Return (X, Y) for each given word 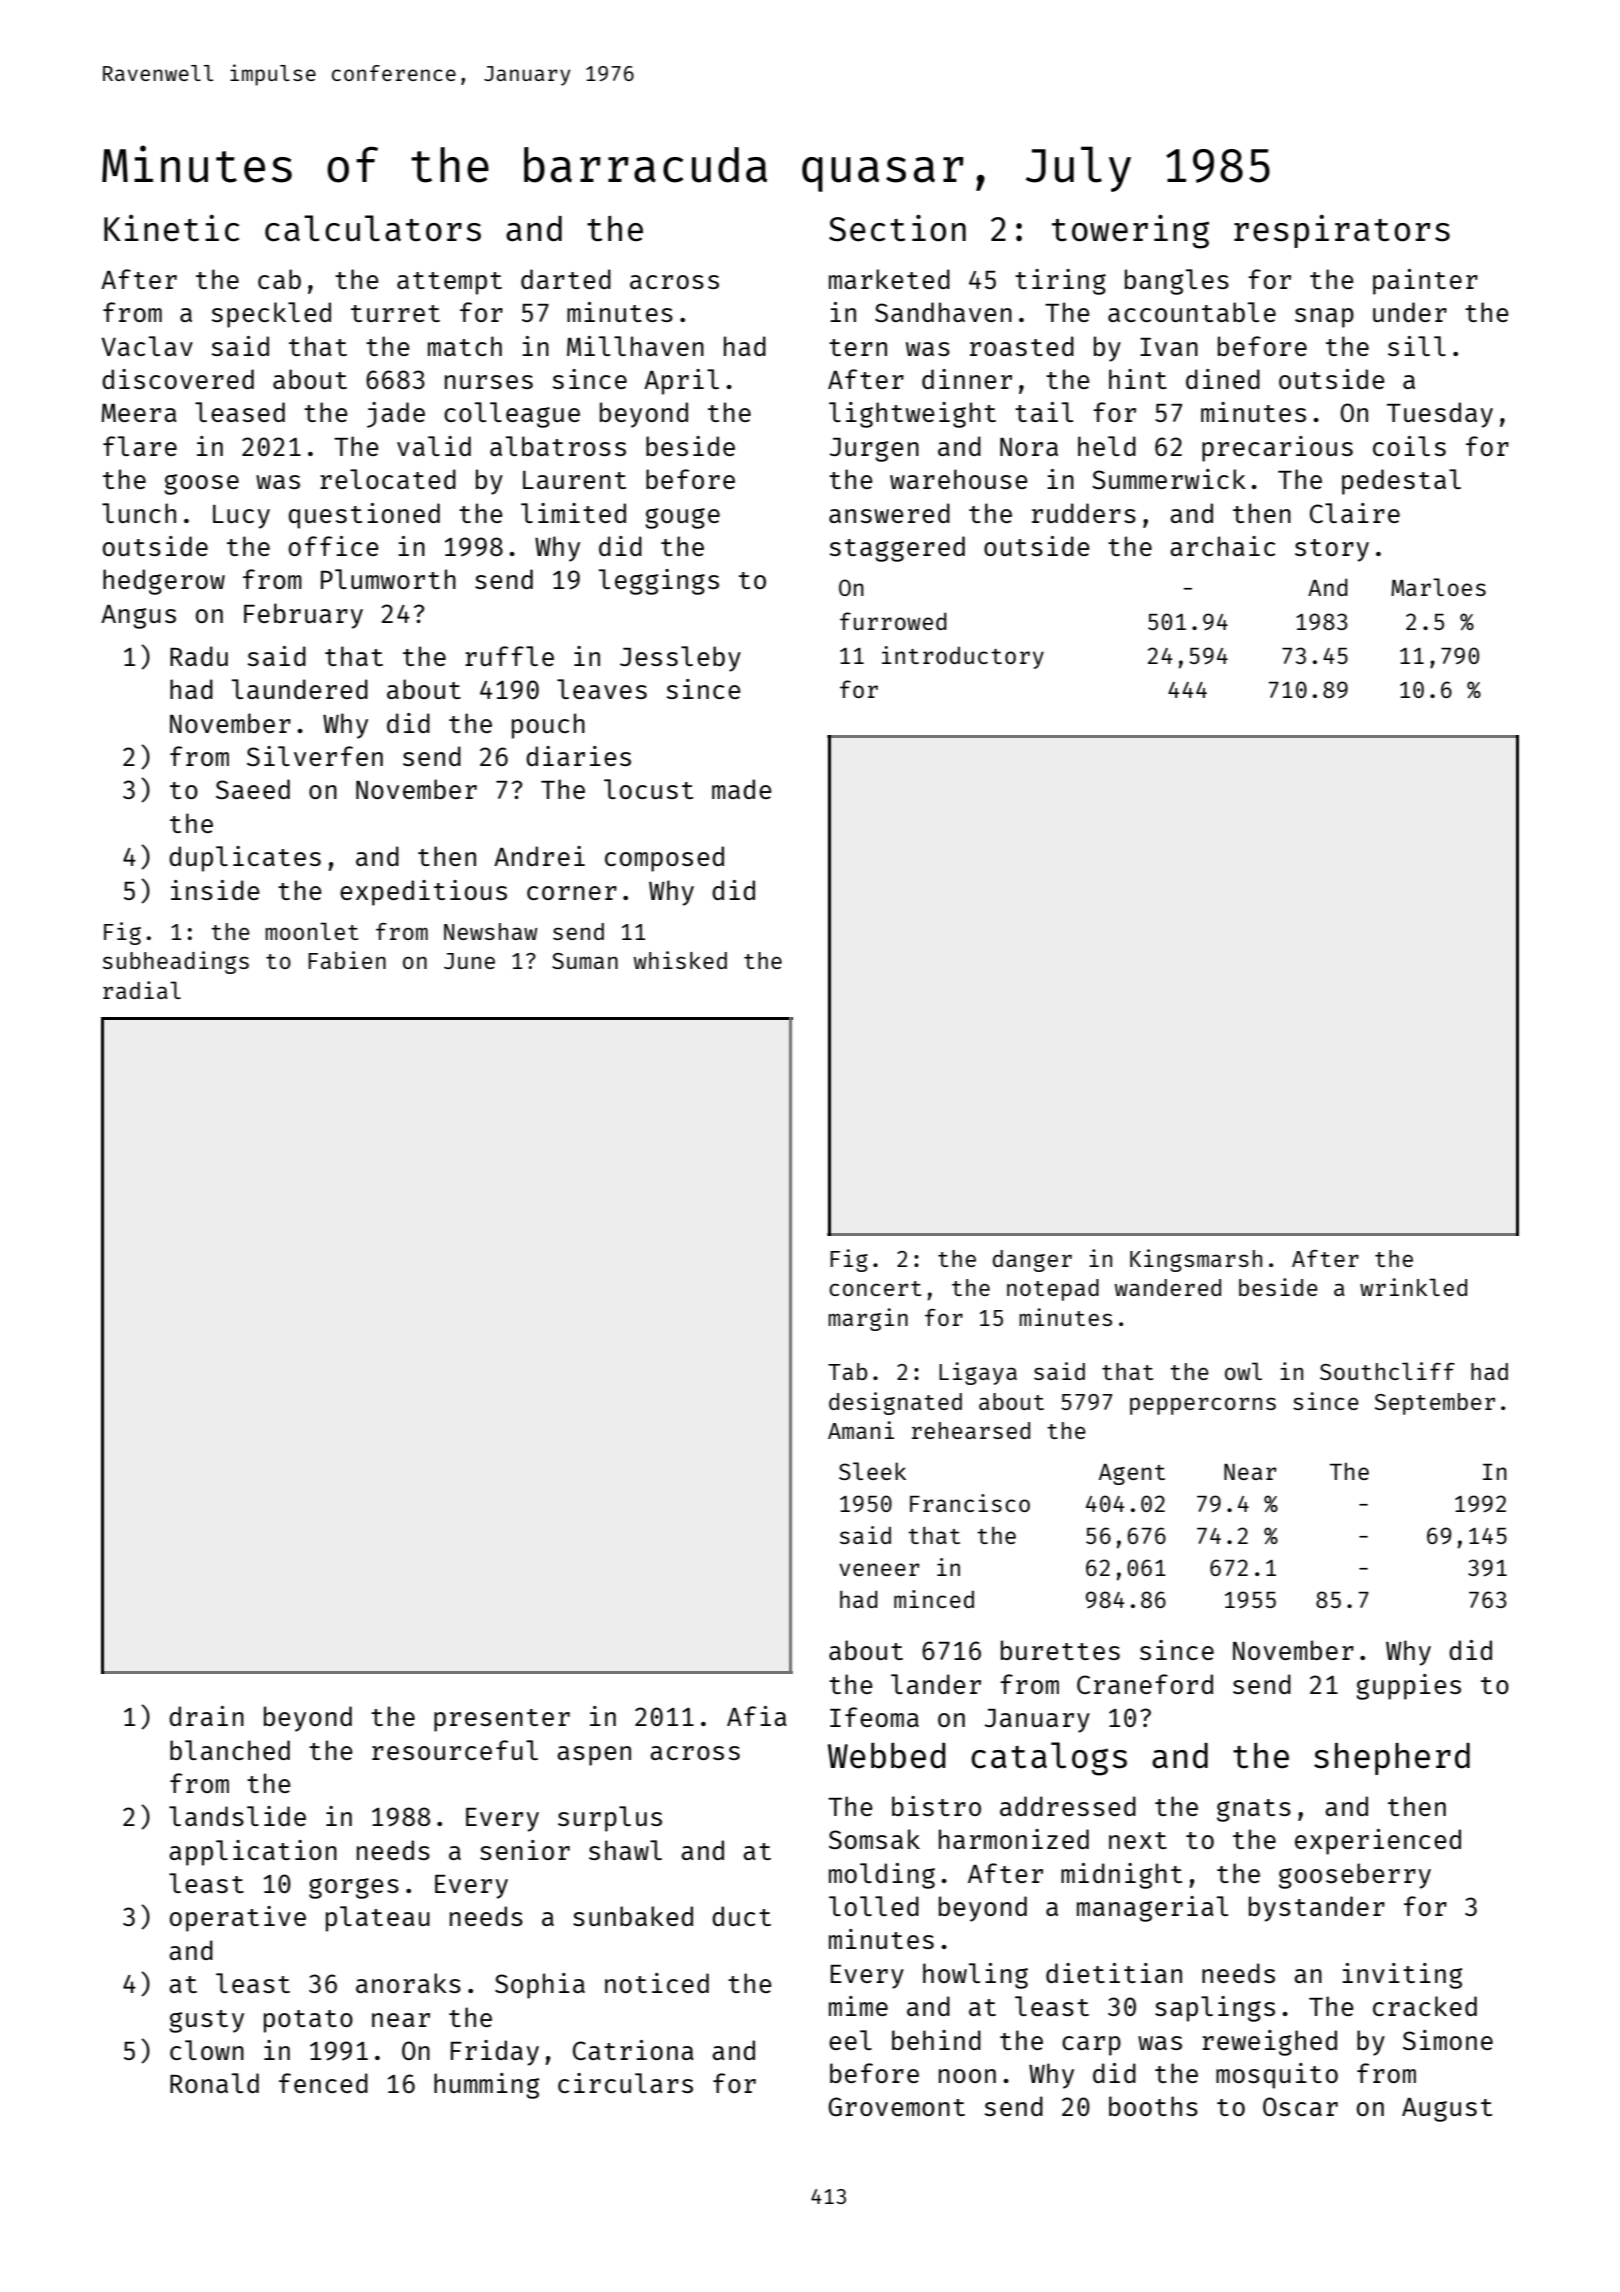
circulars (625, 2083)
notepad (1053, 1290)
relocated (388, 479)
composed (664, 859)
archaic (1222, 546)
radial (142, 990)
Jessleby (680, 659)
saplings (1215, 2009)
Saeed (253, 789)
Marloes (1438, 587)
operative (238, 1919)
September (1435, 1404)
